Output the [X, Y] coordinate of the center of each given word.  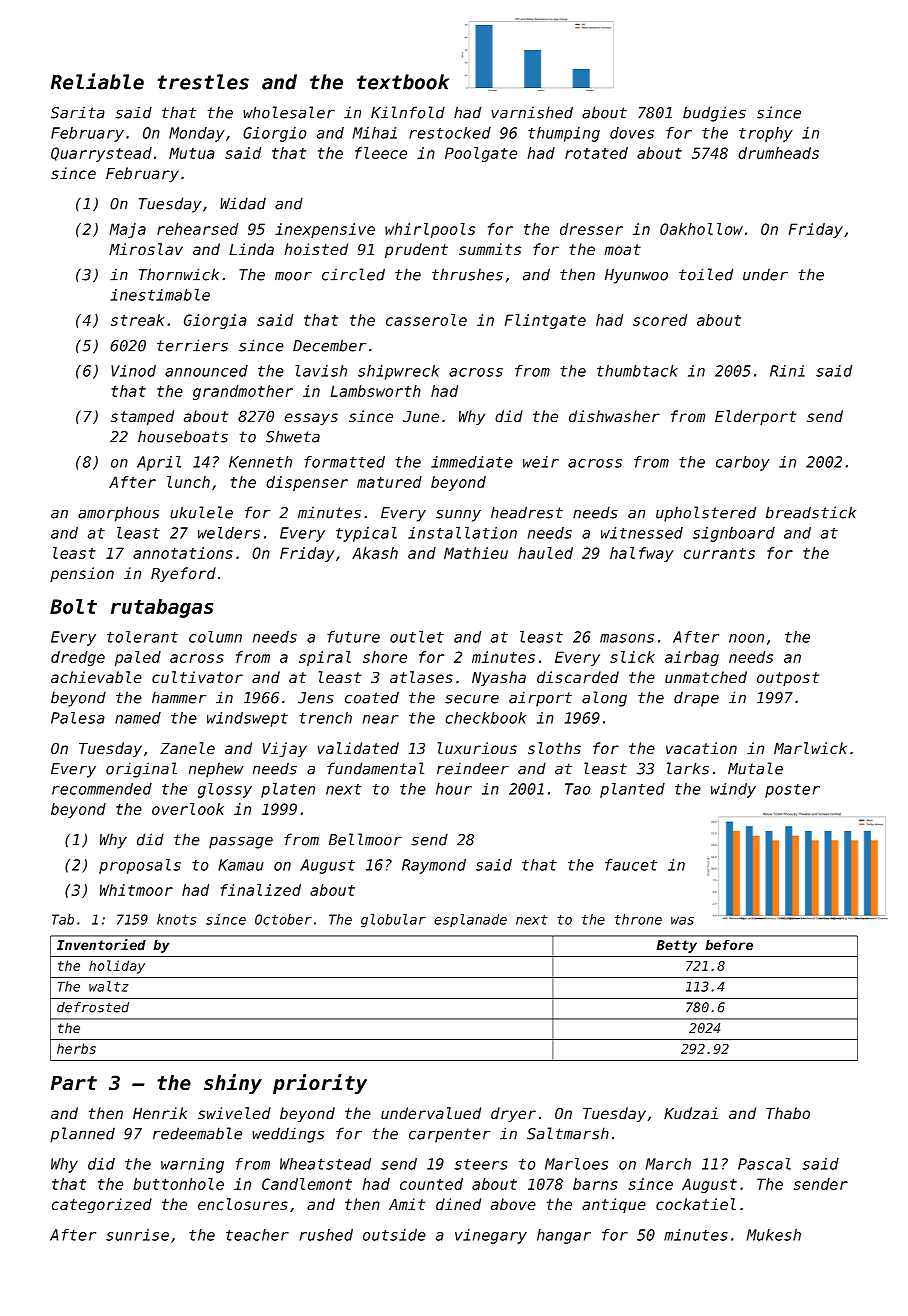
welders [229, 533]
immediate [472, 462]
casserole [426, 320]
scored [660, 320]
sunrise [137, 1235]
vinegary [491, 1236]
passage [241, 842]
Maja [127, 230]
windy [733, 790]
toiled [706, 274]
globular [393, 920]
